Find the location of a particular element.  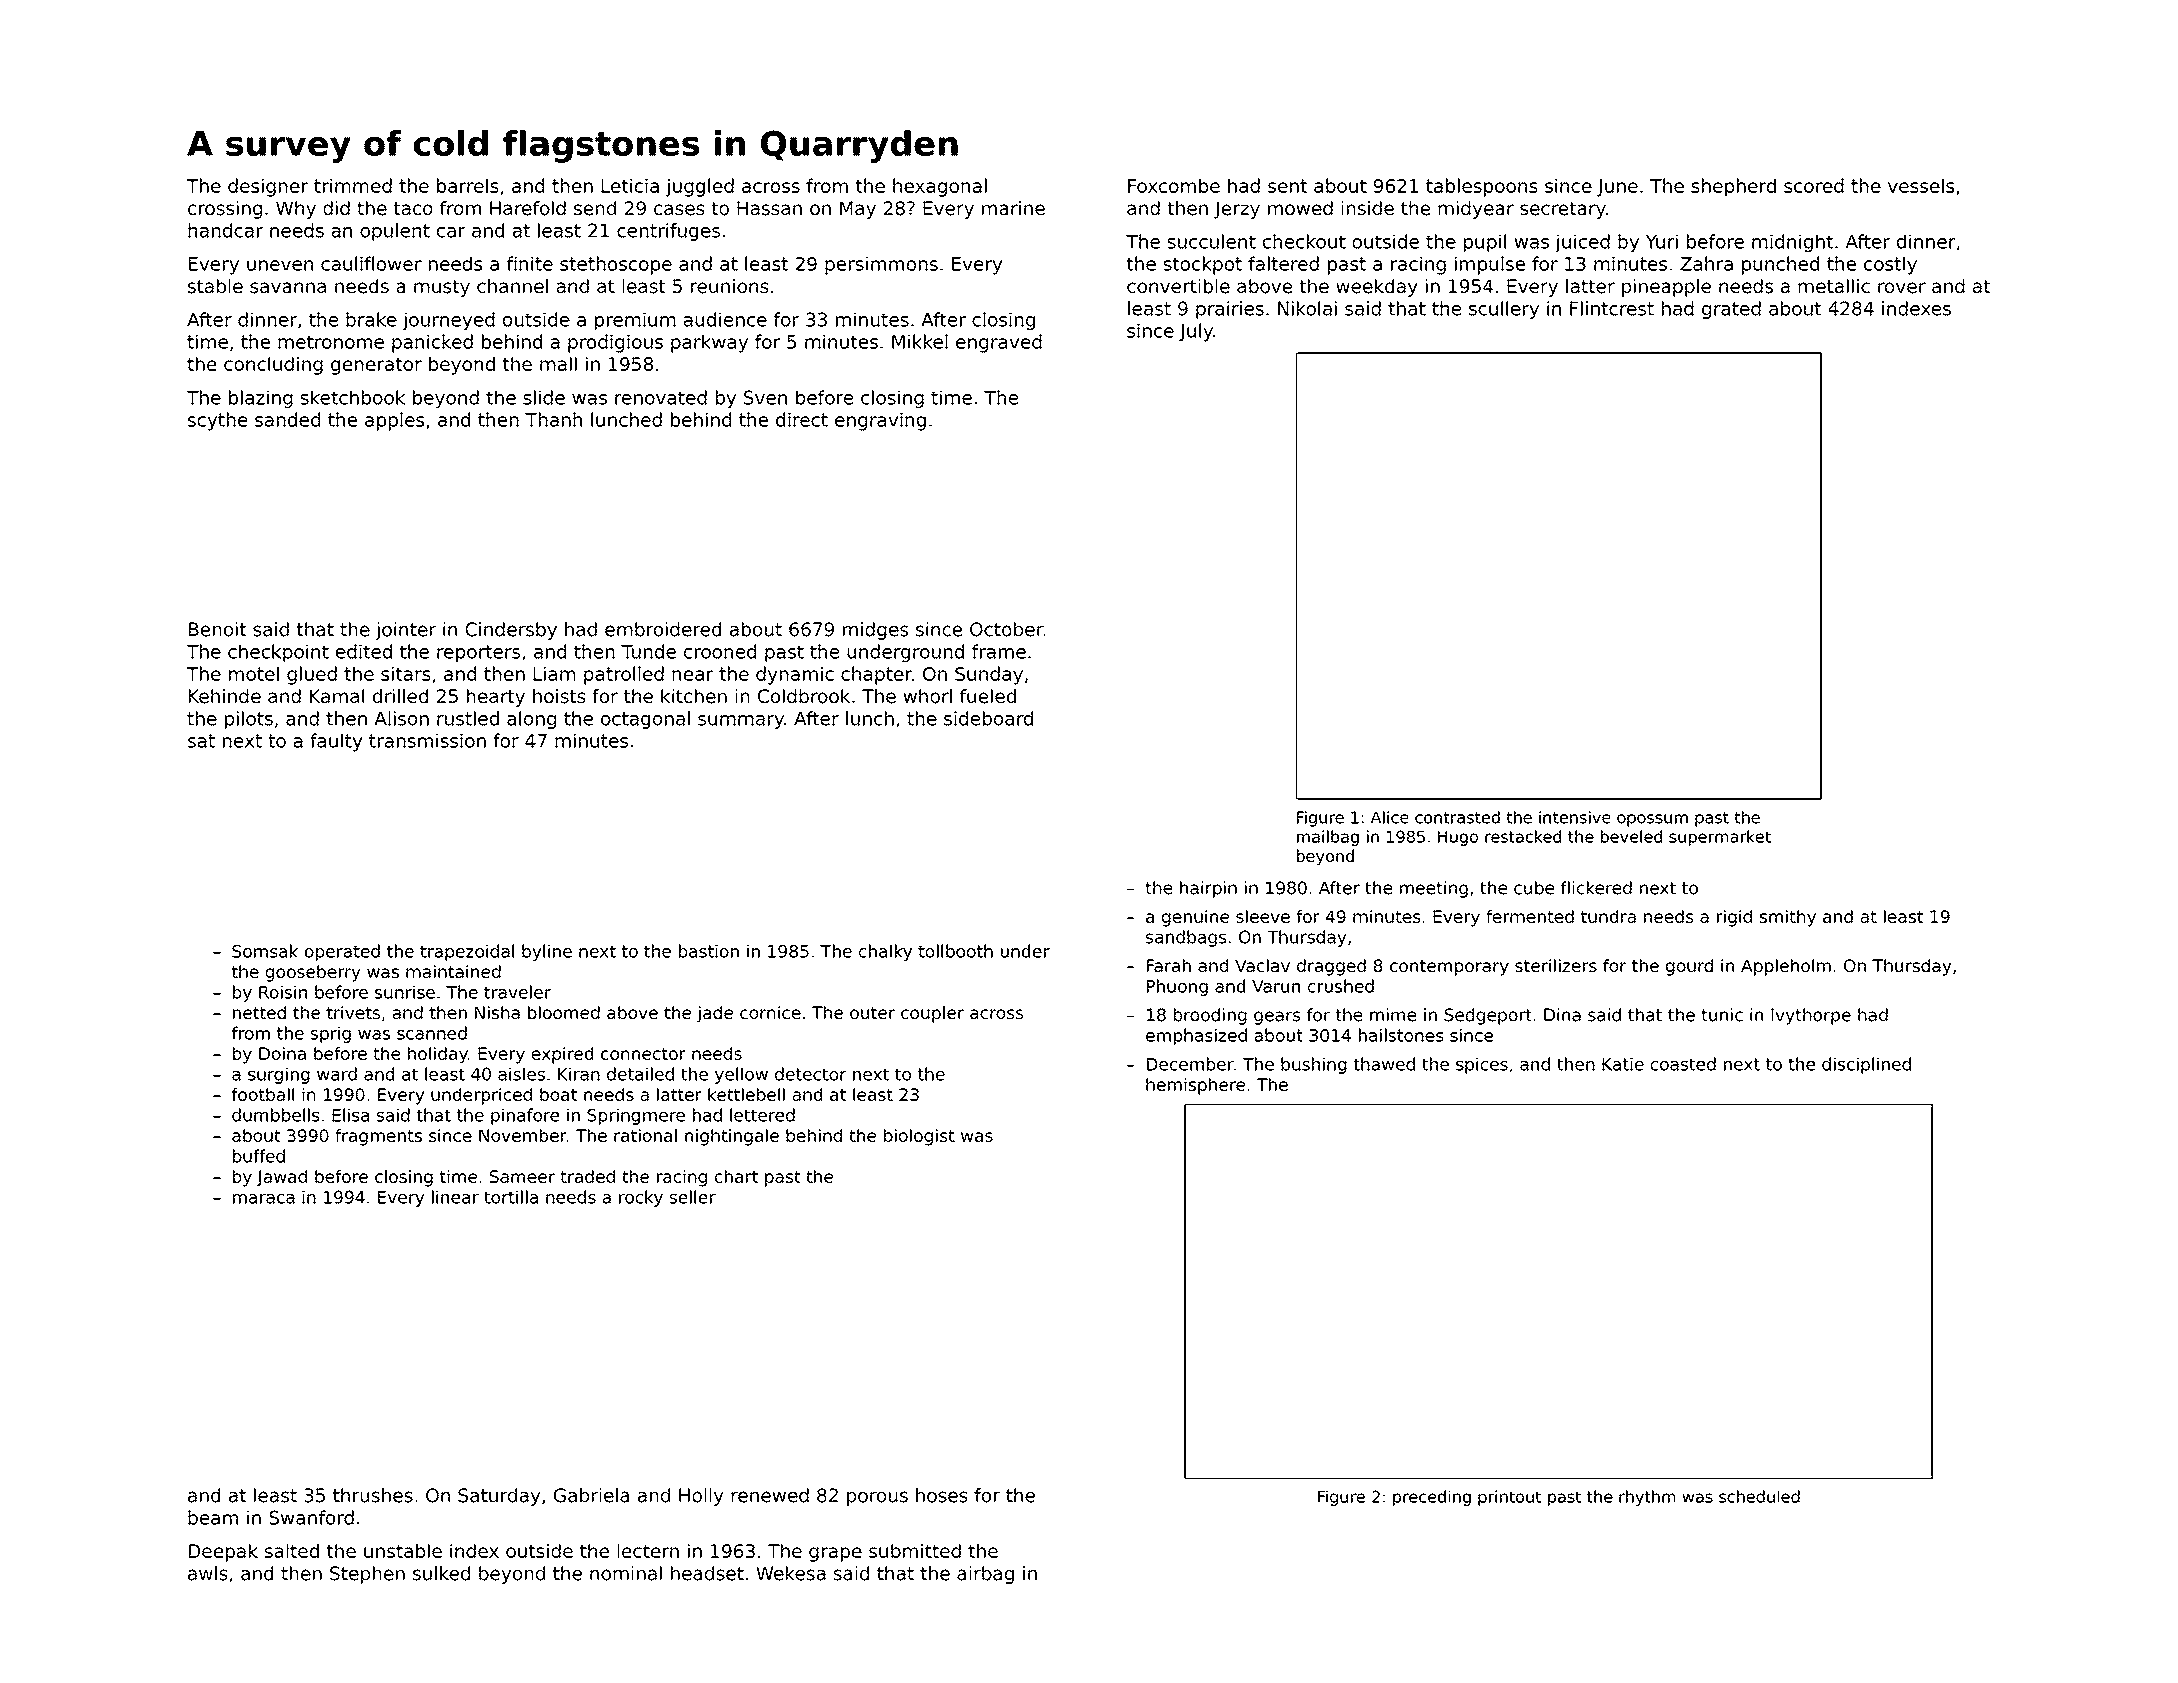

octagonal is located at coordinates (645, 720).
